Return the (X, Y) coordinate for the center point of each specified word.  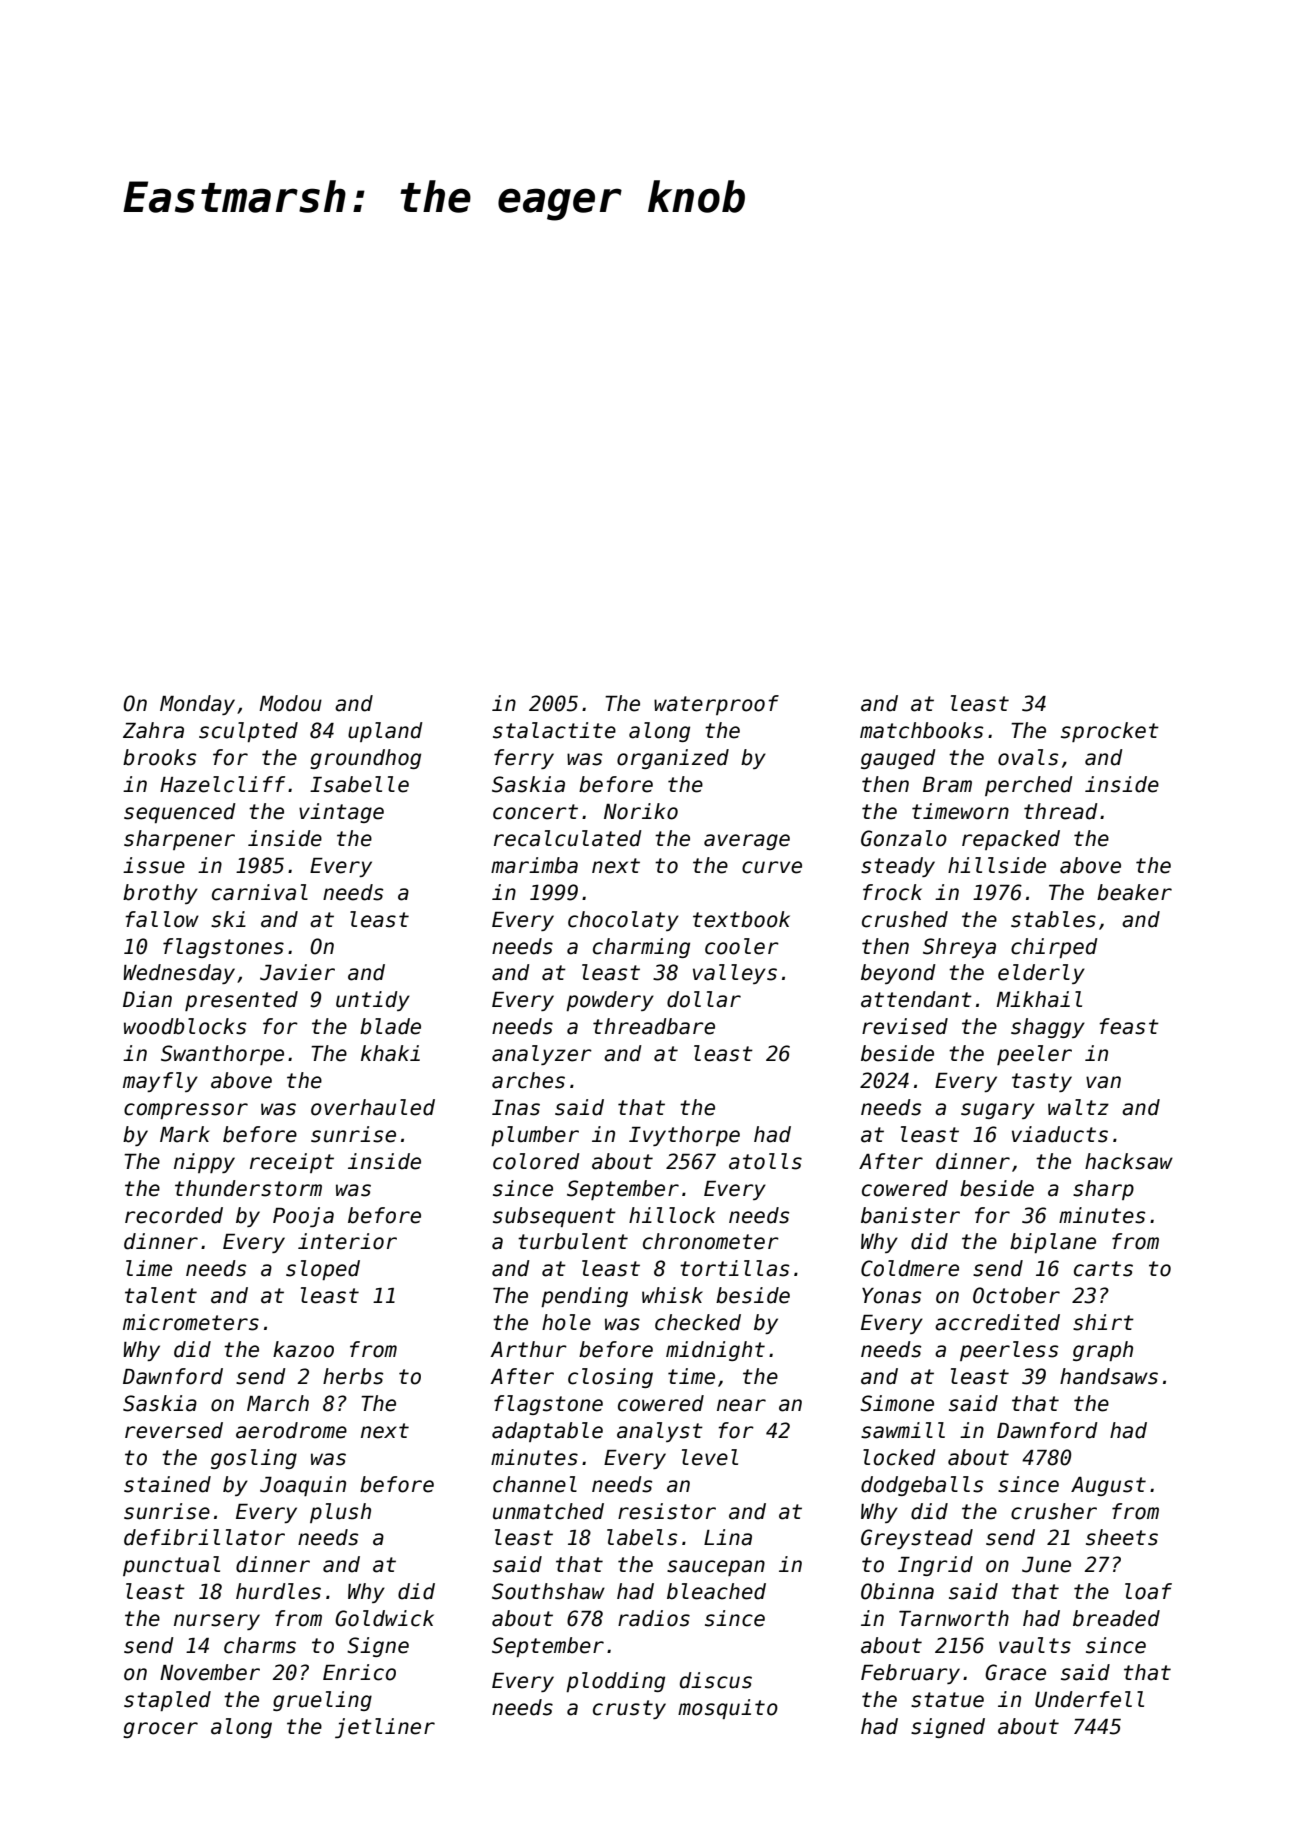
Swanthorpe (222, 1055)
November (210, 1672)
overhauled (373, 1107)
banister (910, 1215)
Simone (897, 1403)
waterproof (716, 705)
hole (566, 1322)
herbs (353, 1376)
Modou (290, 703)
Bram (947, 785)
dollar (704, 999)
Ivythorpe (684, 1136)
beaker (1134, 892)
